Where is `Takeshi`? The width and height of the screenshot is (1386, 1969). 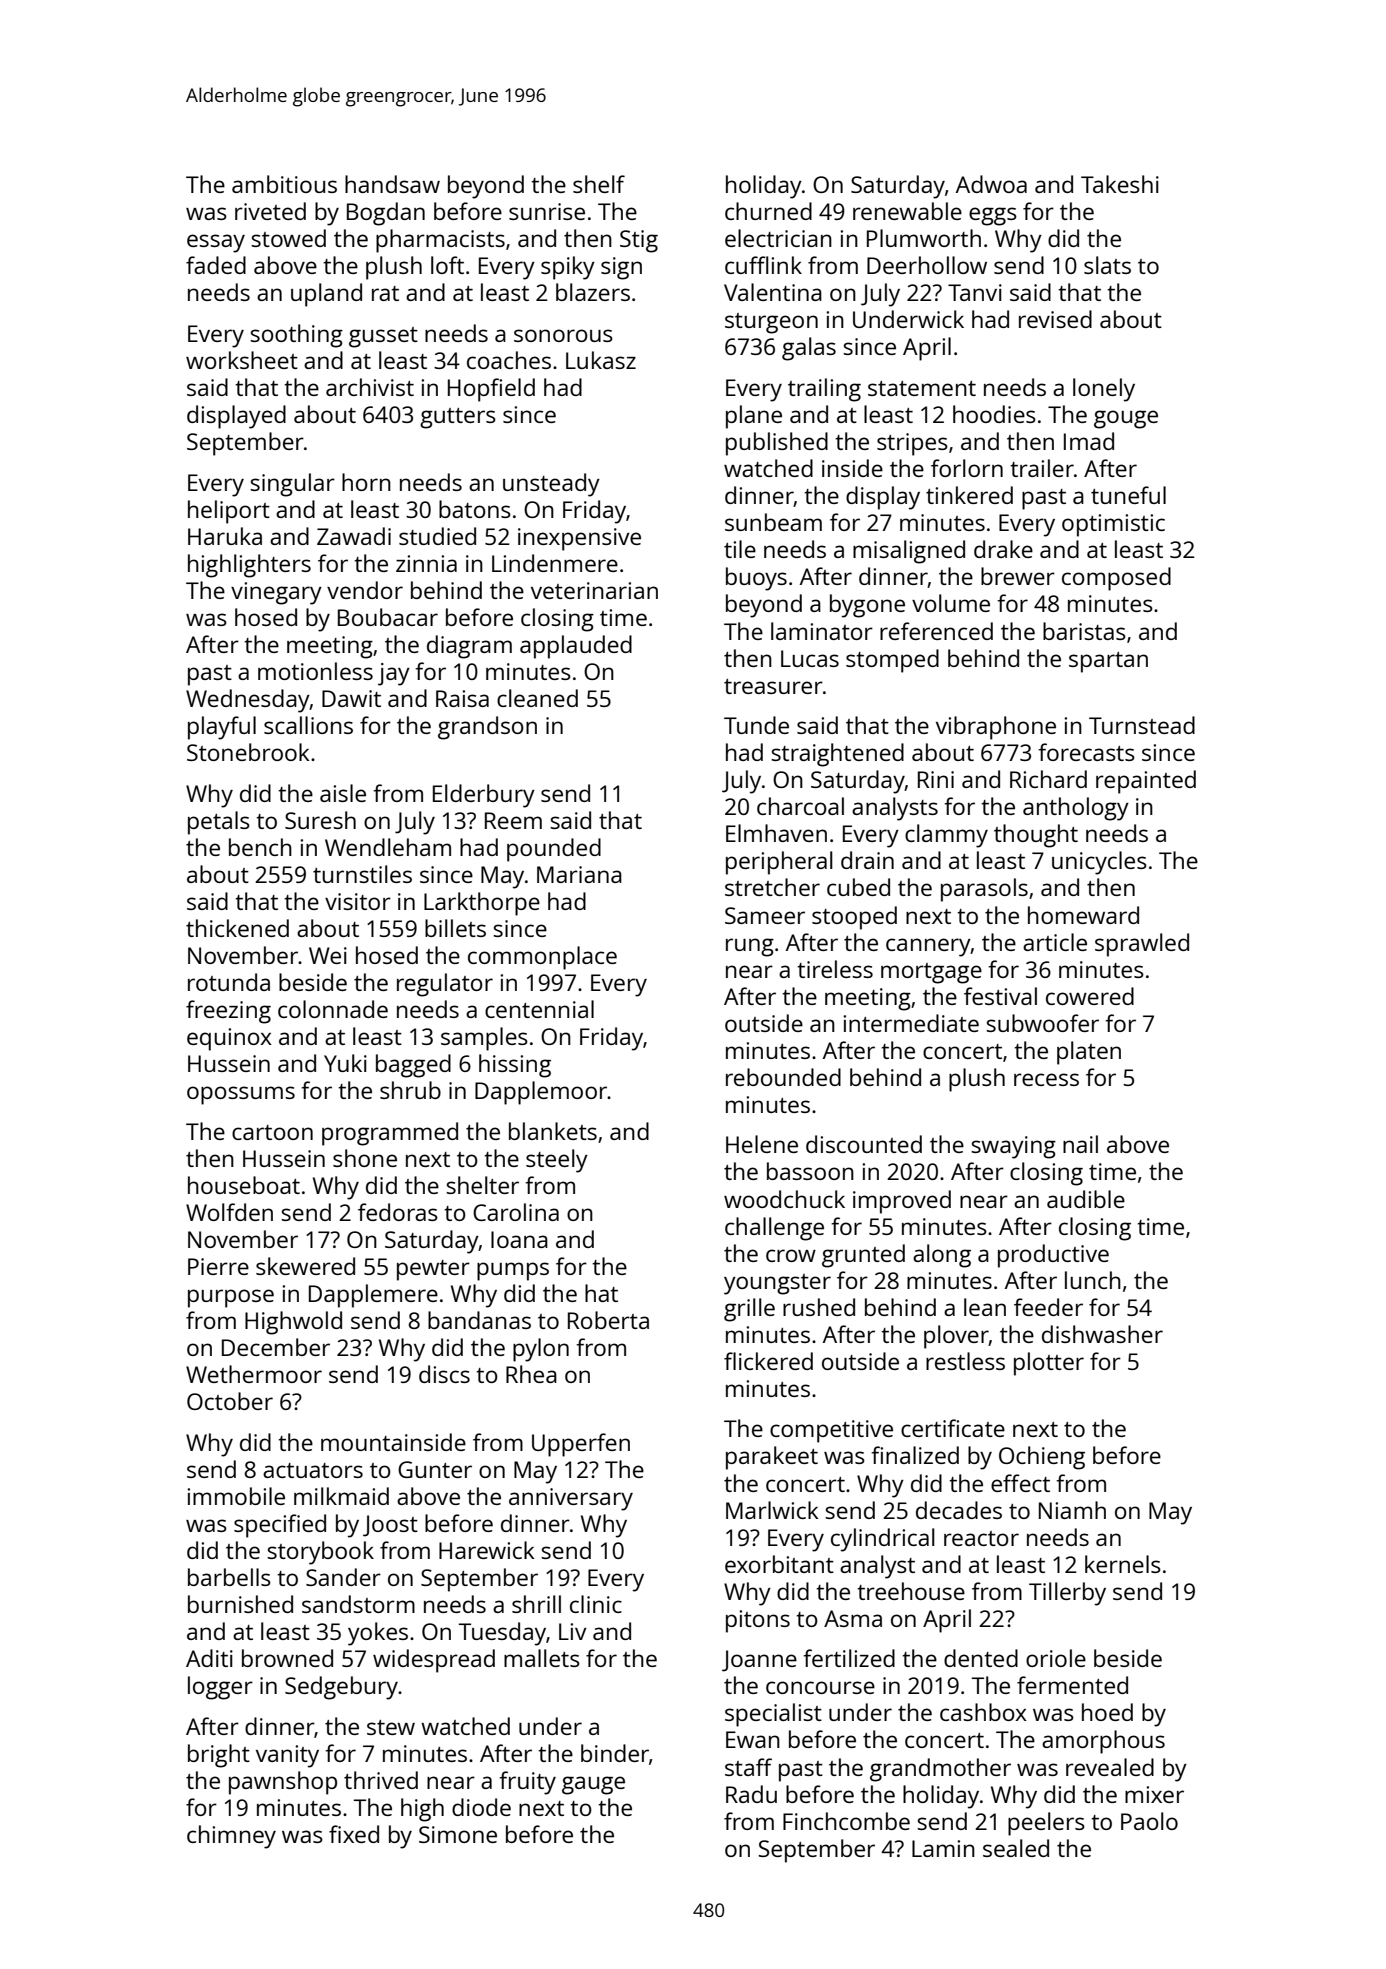 Takeshi is located at coordinates (1120, 184).
